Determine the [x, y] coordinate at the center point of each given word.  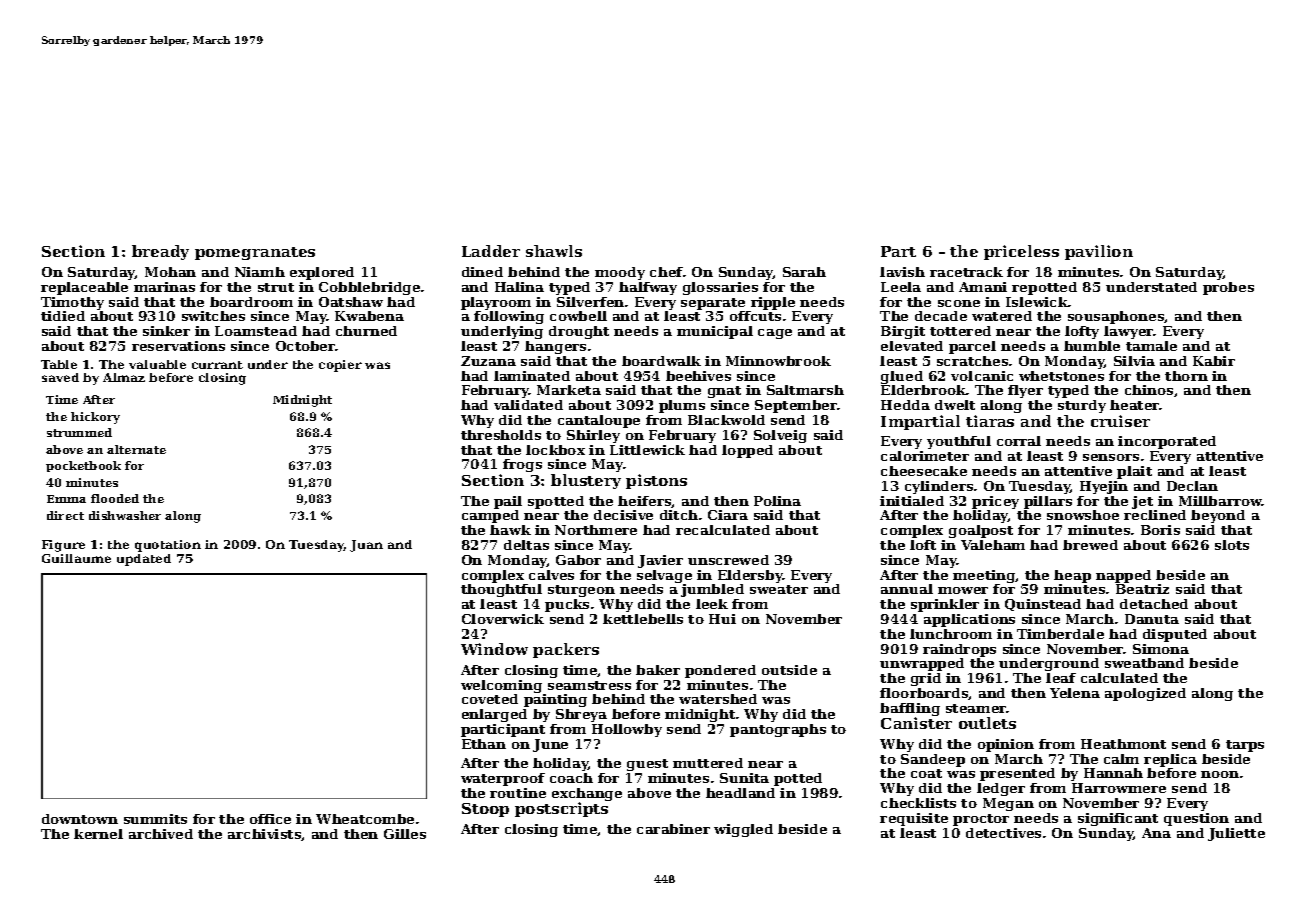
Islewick [1037, 302]
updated [144, 560]
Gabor [578, 560]
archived [161, 834]
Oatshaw [351, 302]
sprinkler [945, 605]
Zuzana [488, 361]
